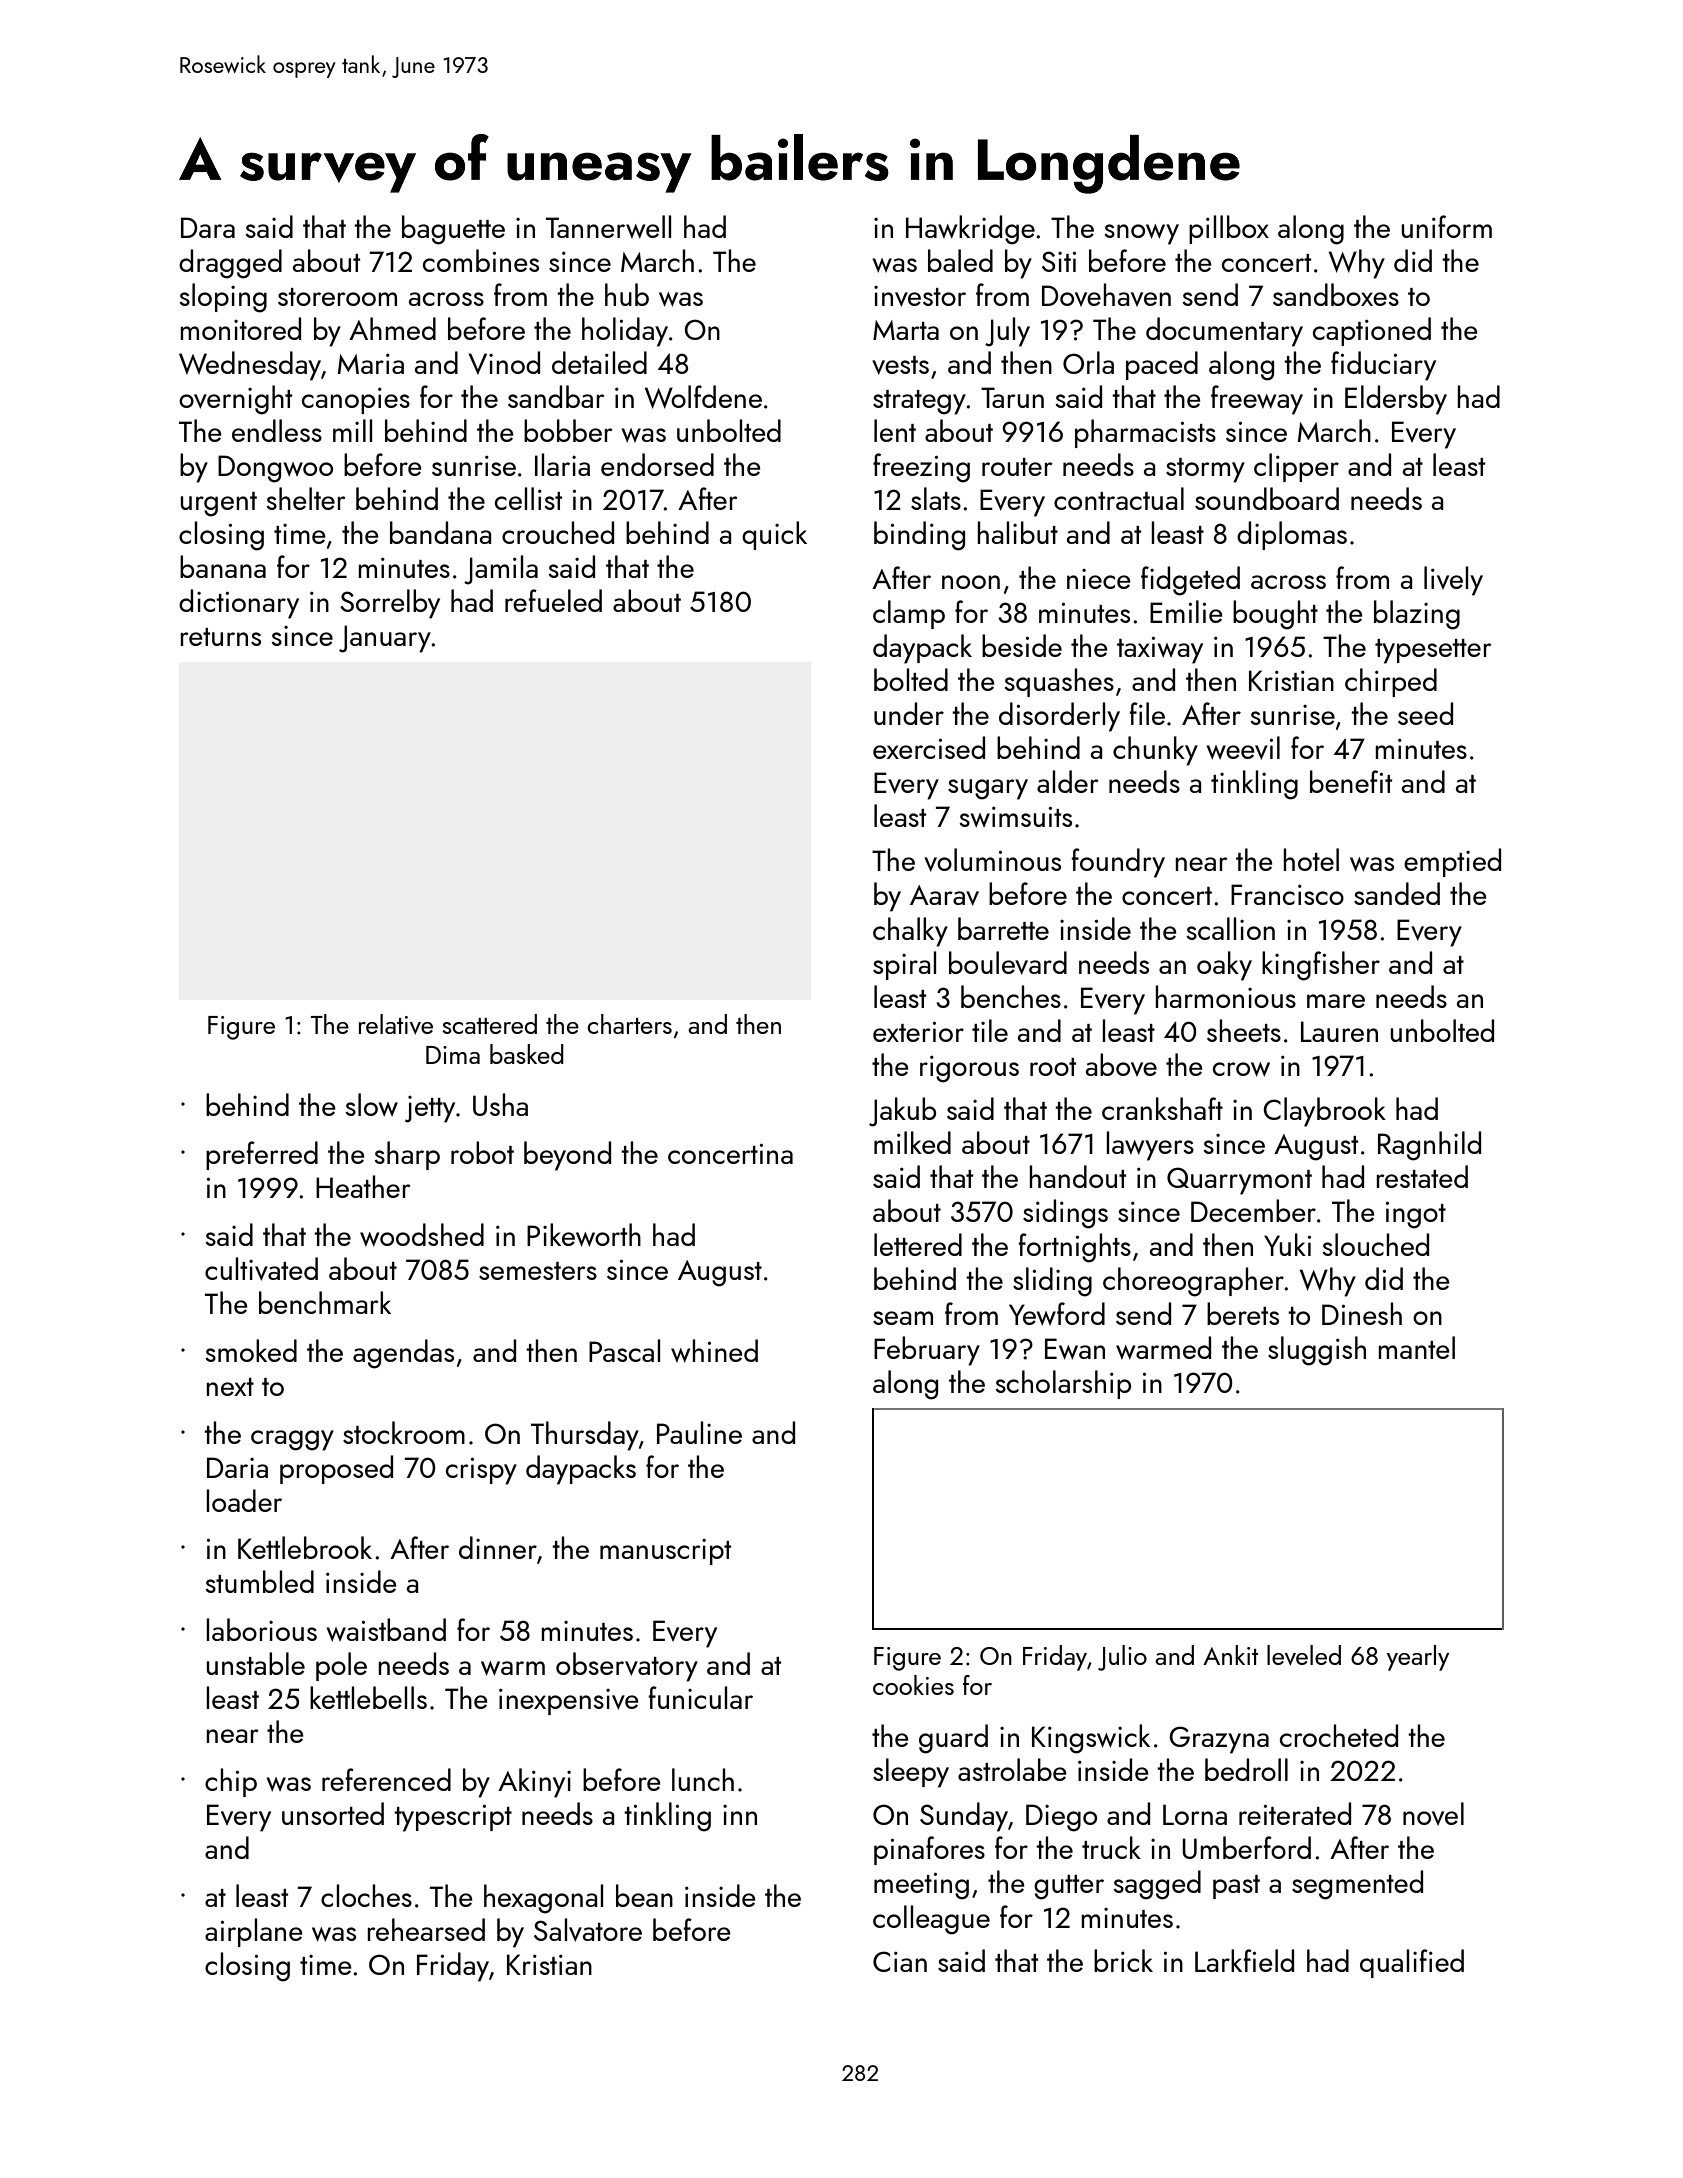 The width and height of the page is (1683, 2178). What do you see at coordinates (1339, 1031) in the page?
I see `Lauren` at bounding box center [1339, 1031].
